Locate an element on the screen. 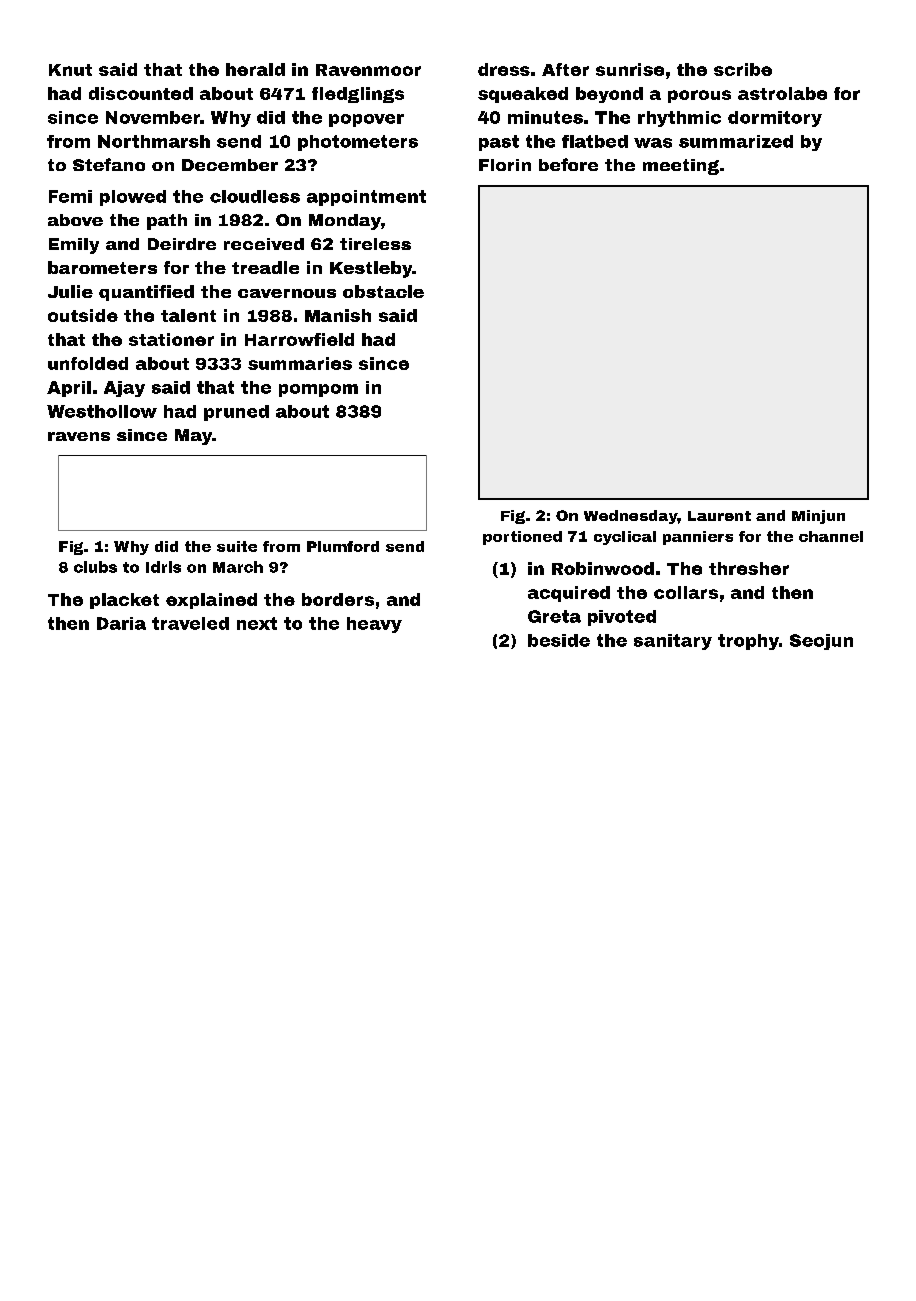 Image resolution: width=916 pixels, height=1301 pixels. Minjun is located at coordinates (818, 517).
